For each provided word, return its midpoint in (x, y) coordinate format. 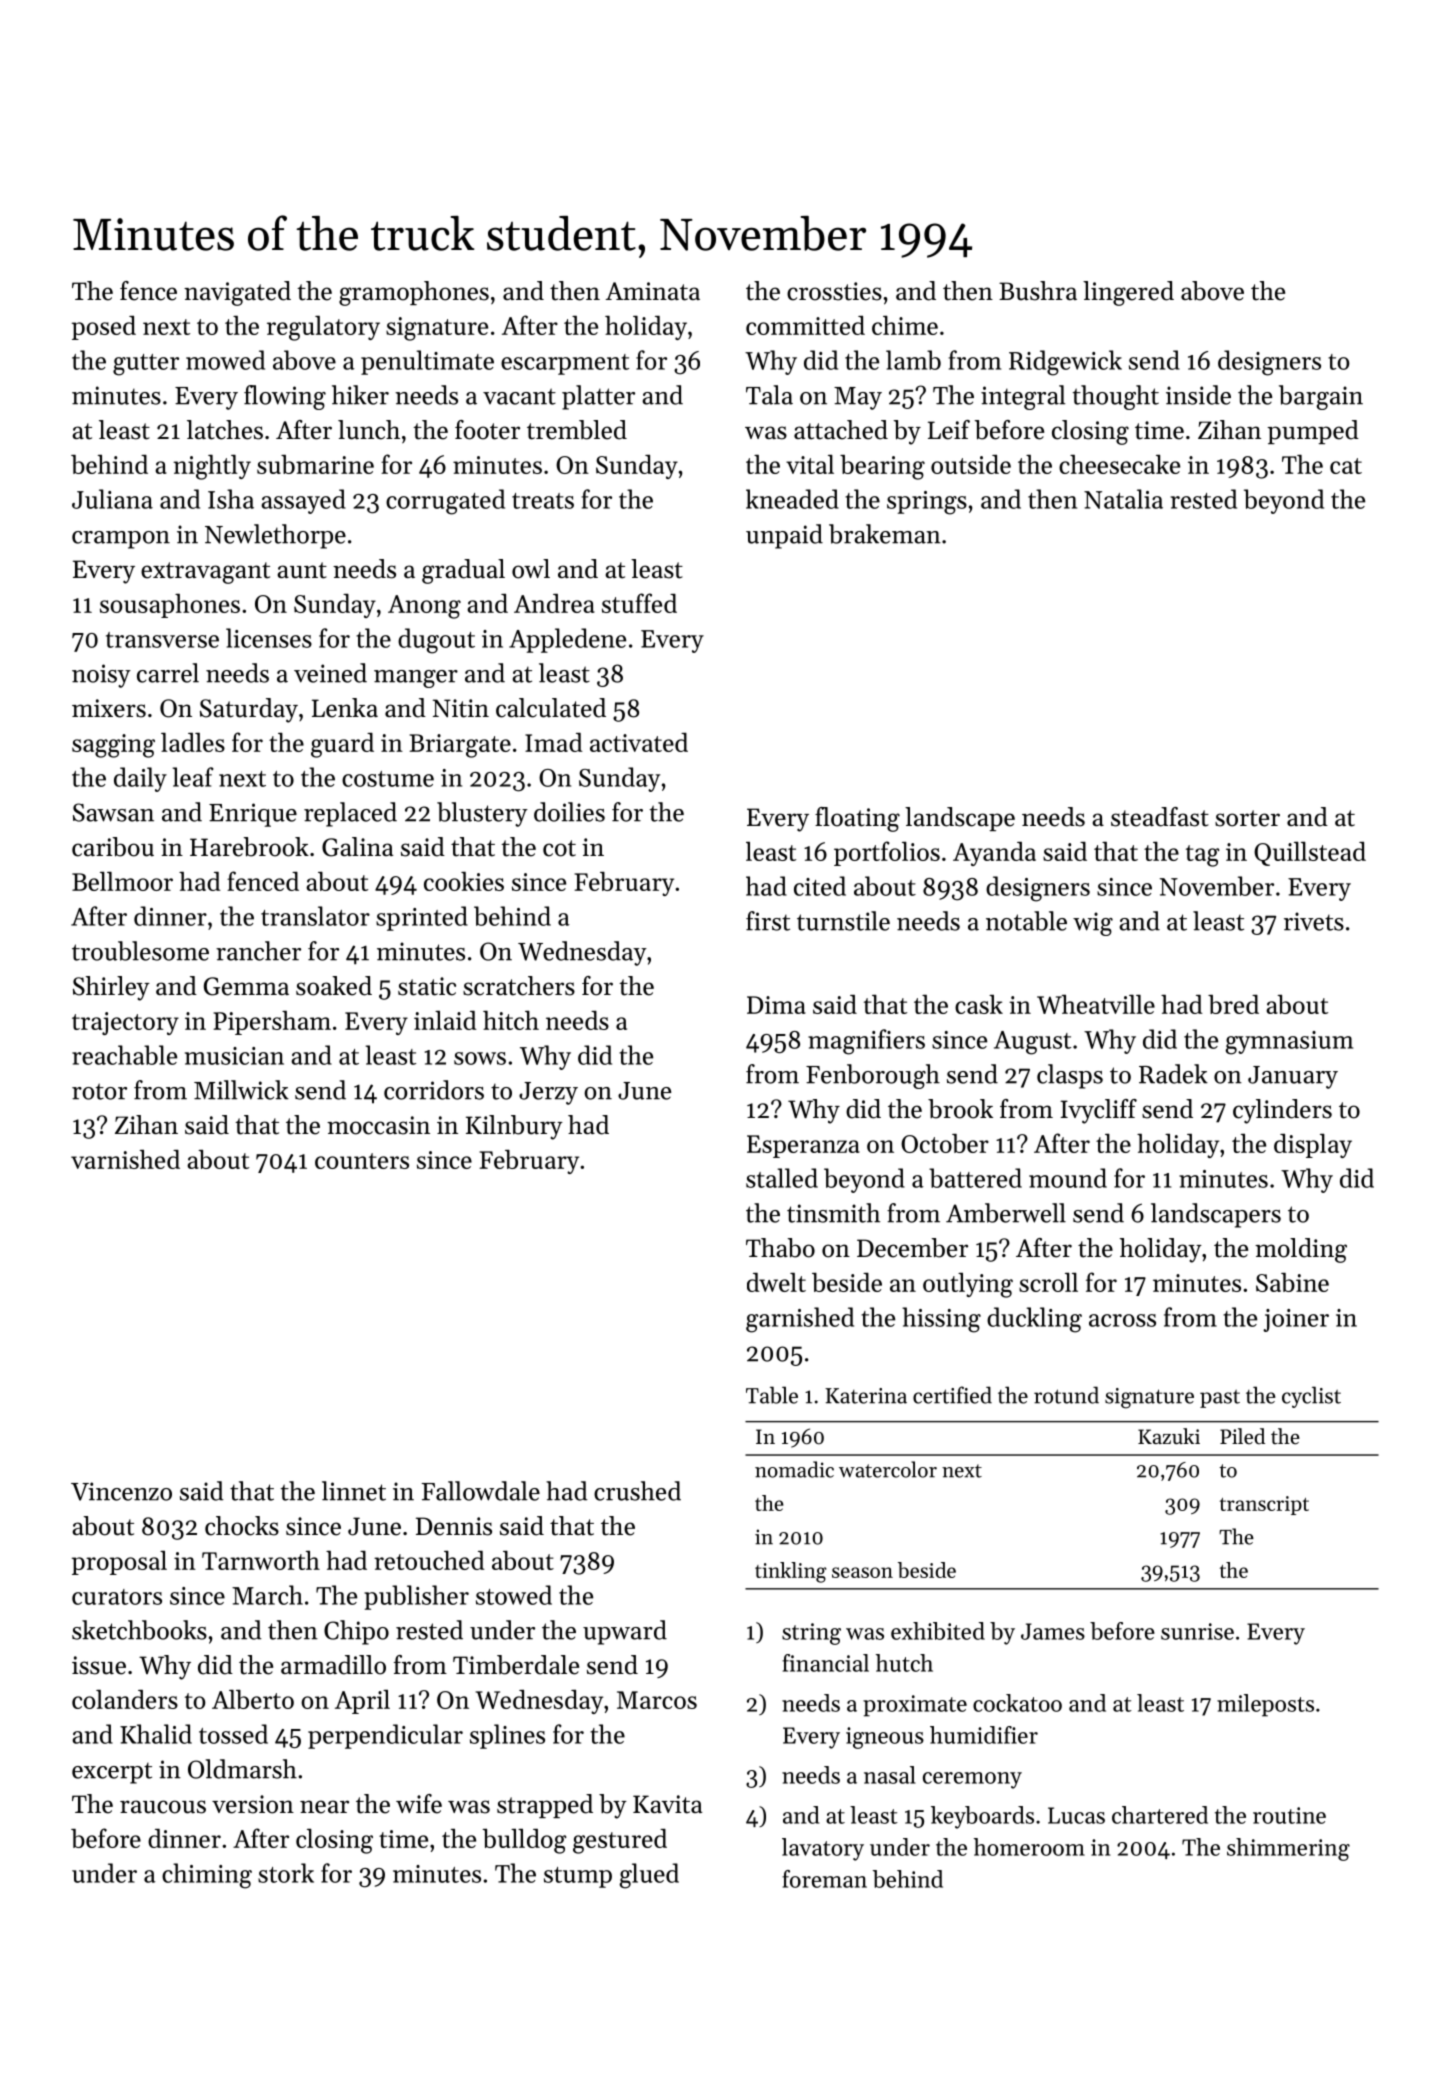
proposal (119, 1563)
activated (639, 742)
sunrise (1197, 1631)
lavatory (823, 1849)
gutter (146, 365)
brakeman (885, 534)
